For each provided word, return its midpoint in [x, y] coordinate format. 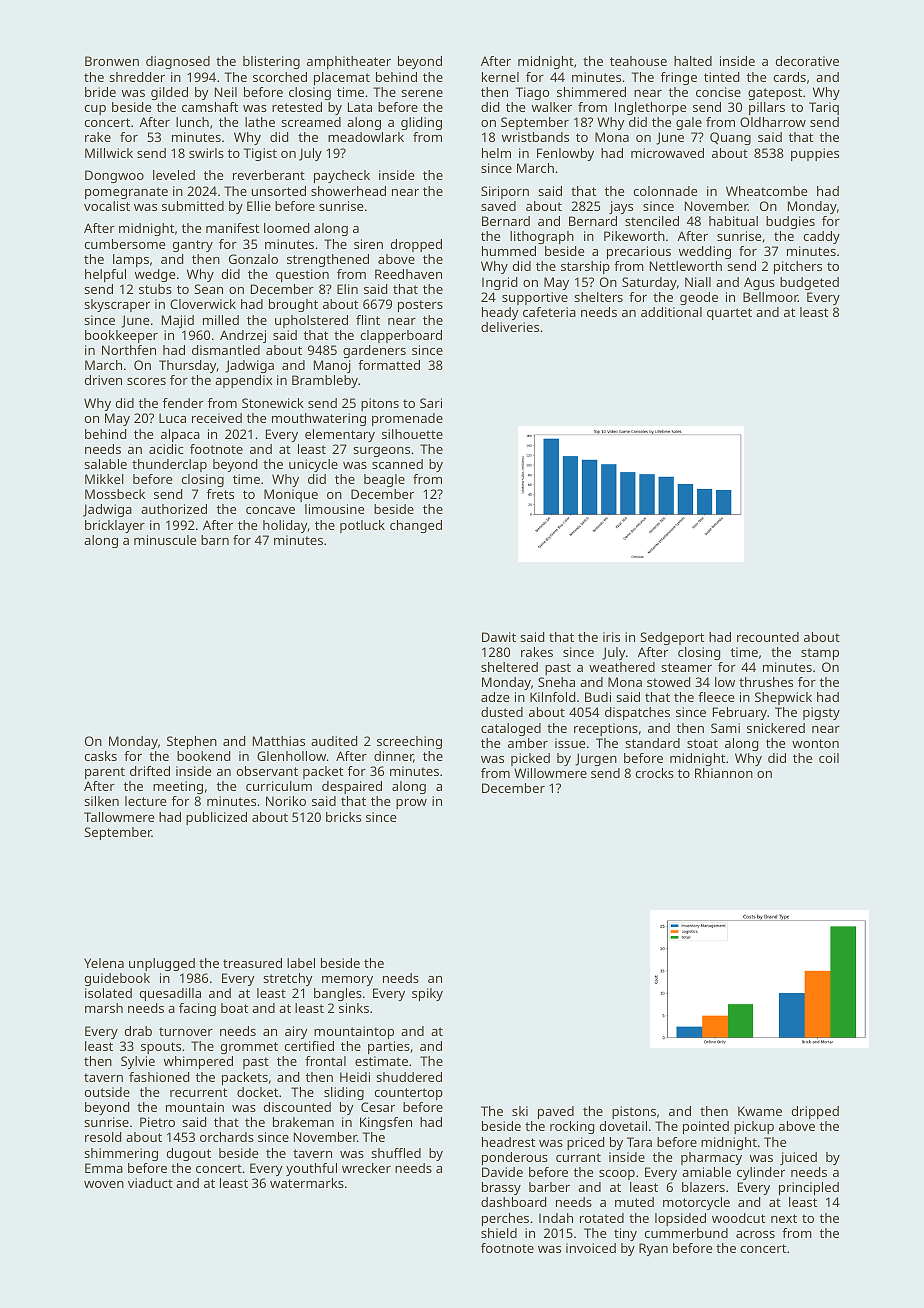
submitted [193, 206]
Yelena [104, 963]
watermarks [307, 1183]
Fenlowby [565, 154]
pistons [634, 1112]
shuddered [409, 1077]
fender [183, 403]
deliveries [510, 327]
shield [499, 1233]
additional [671, 312]
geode [699, 298]
